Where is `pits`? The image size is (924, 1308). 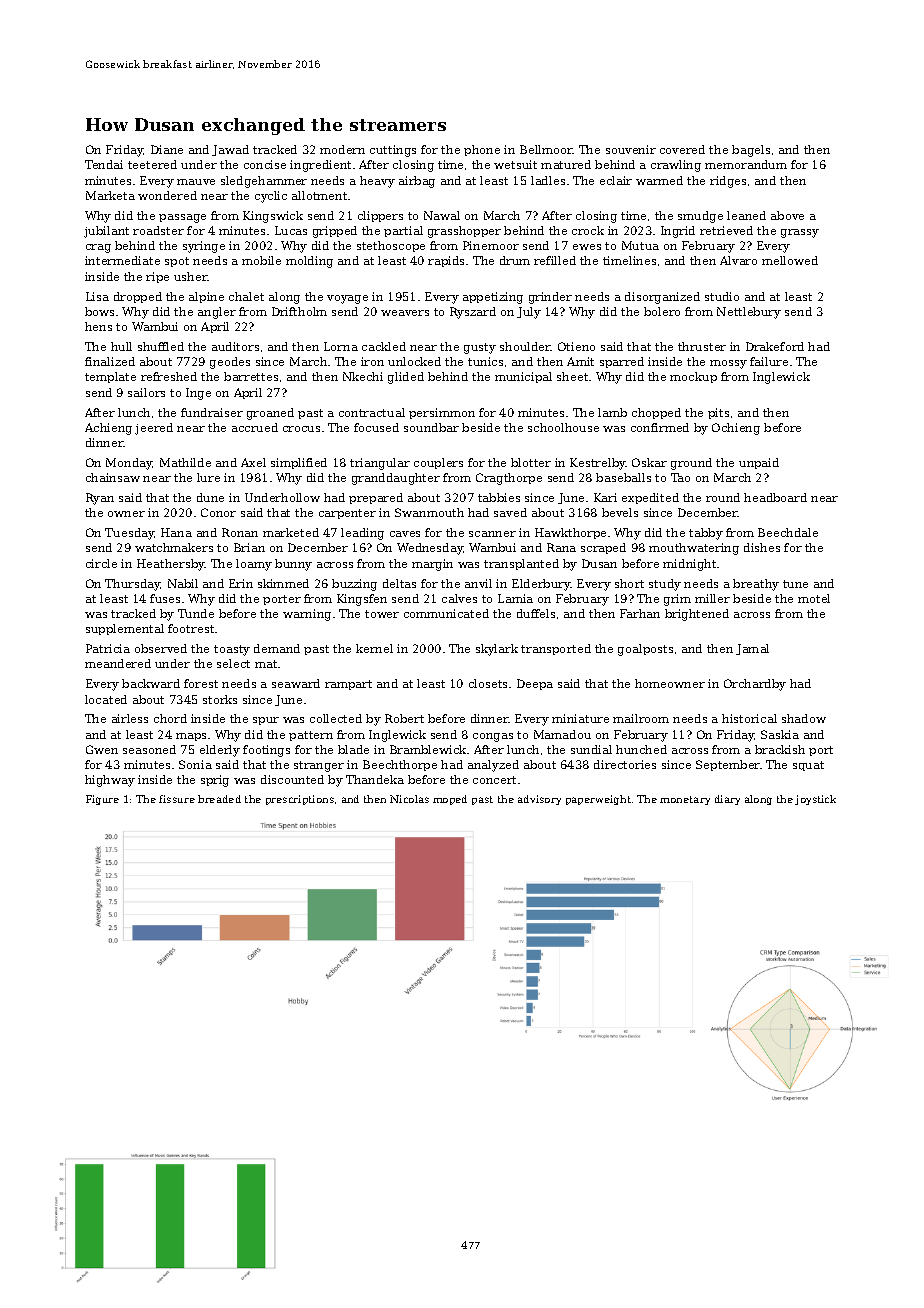
pits is located at coordinates (718, 413).
